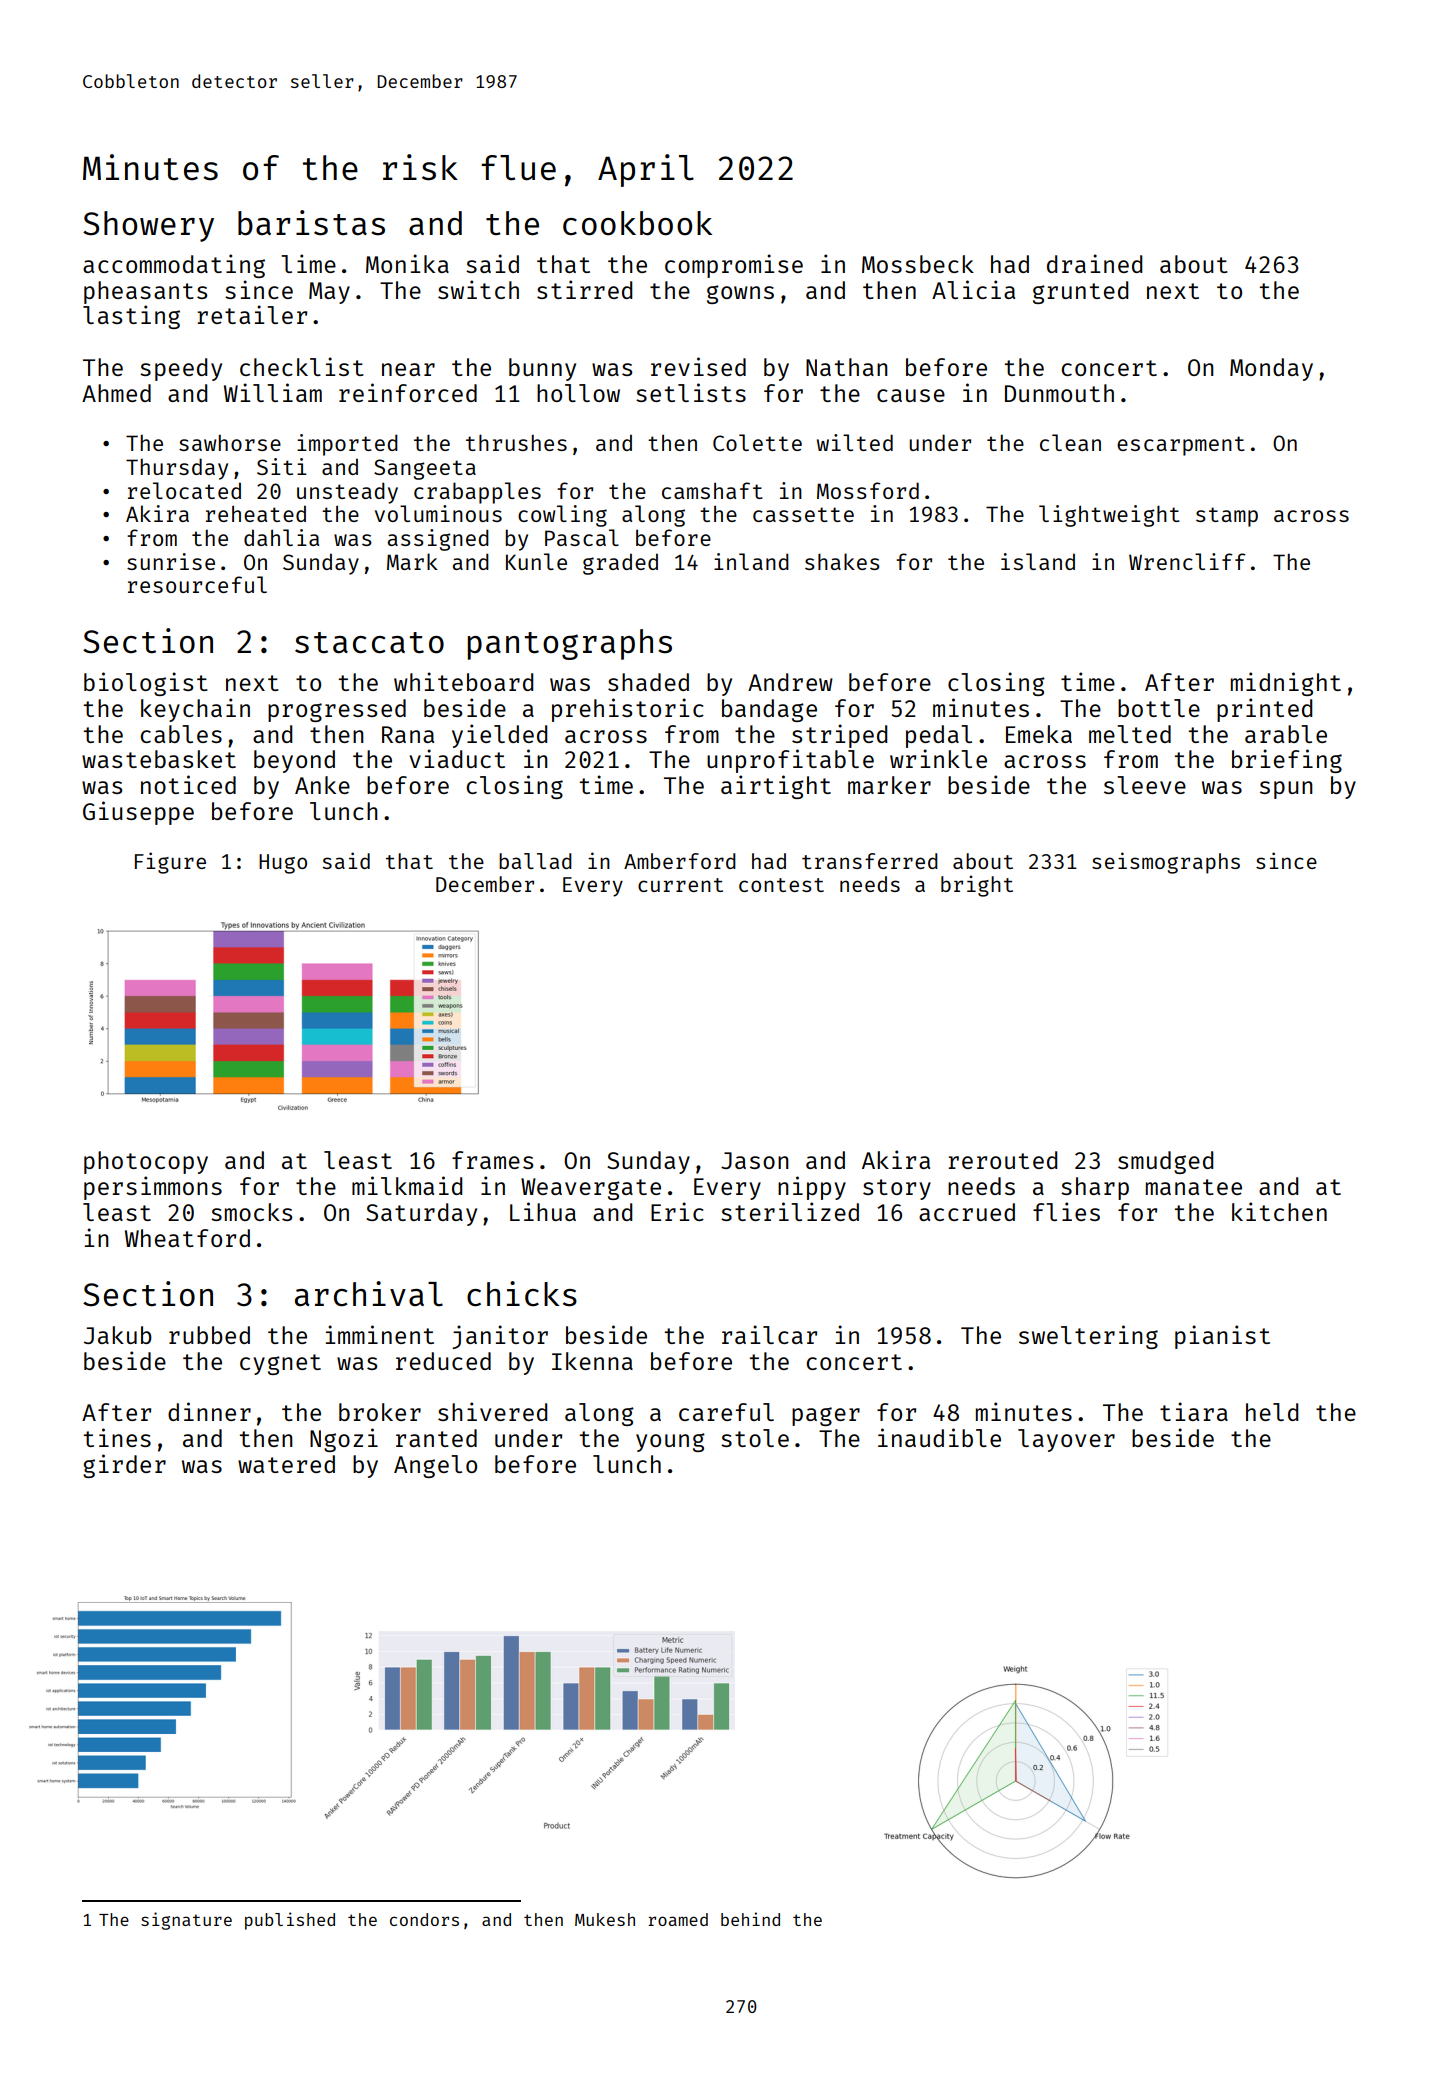  Describe the element at coordinates (1166, 863) in the image. I see `seismographs` at that location.
